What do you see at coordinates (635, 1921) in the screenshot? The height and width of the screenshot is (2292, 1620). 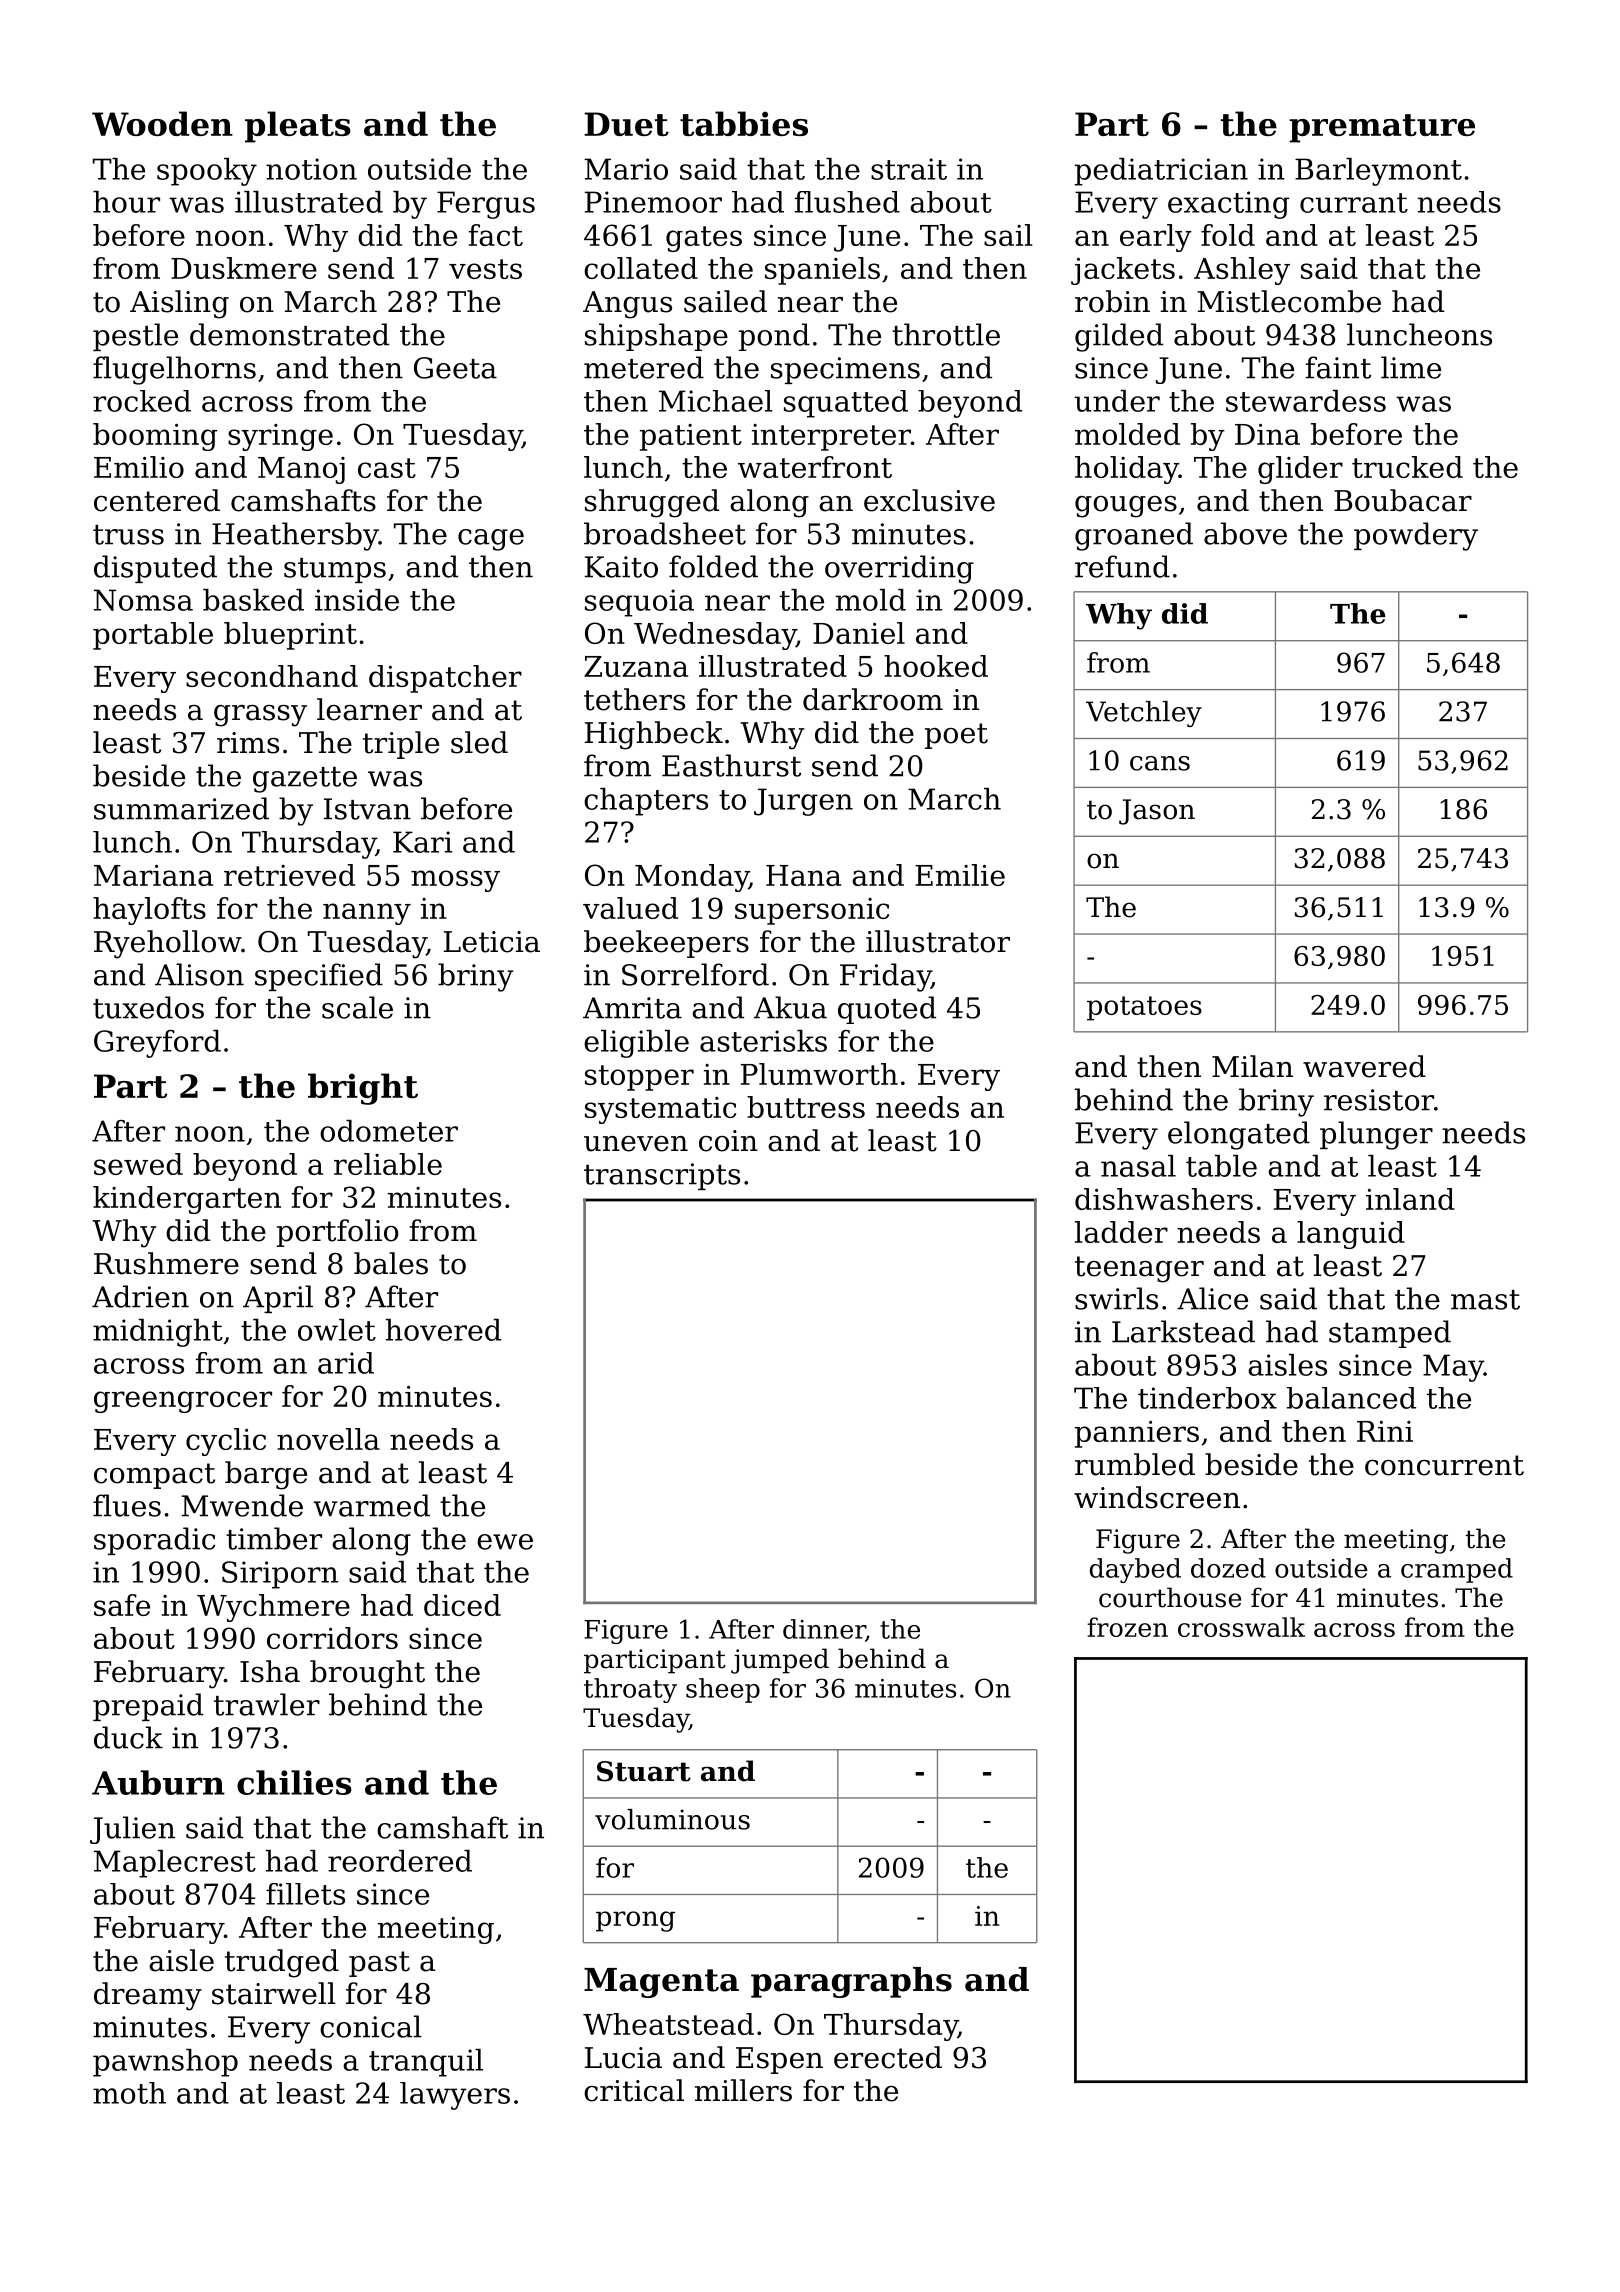 I see `prong` at bounding box center [635, 1921].
